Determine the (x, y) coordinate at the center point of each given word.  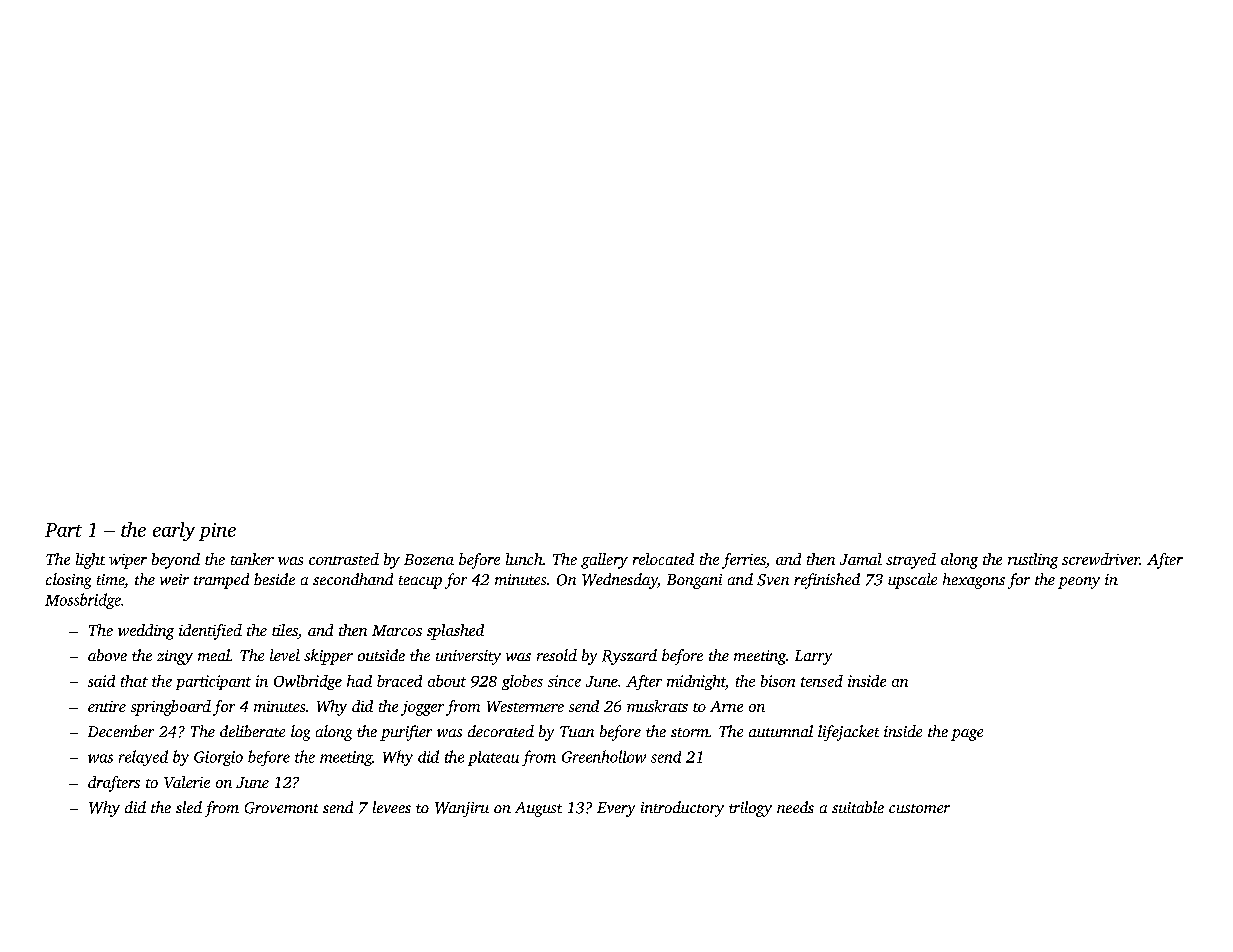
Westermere (525, 706)
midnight (696, 682)
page (967, 735)
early (174, 531)
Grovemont (281, 808)
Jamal (861, 559)
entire (107, 706)
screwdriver (1101, 559)
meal (214, 655)
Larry (813, 657)
